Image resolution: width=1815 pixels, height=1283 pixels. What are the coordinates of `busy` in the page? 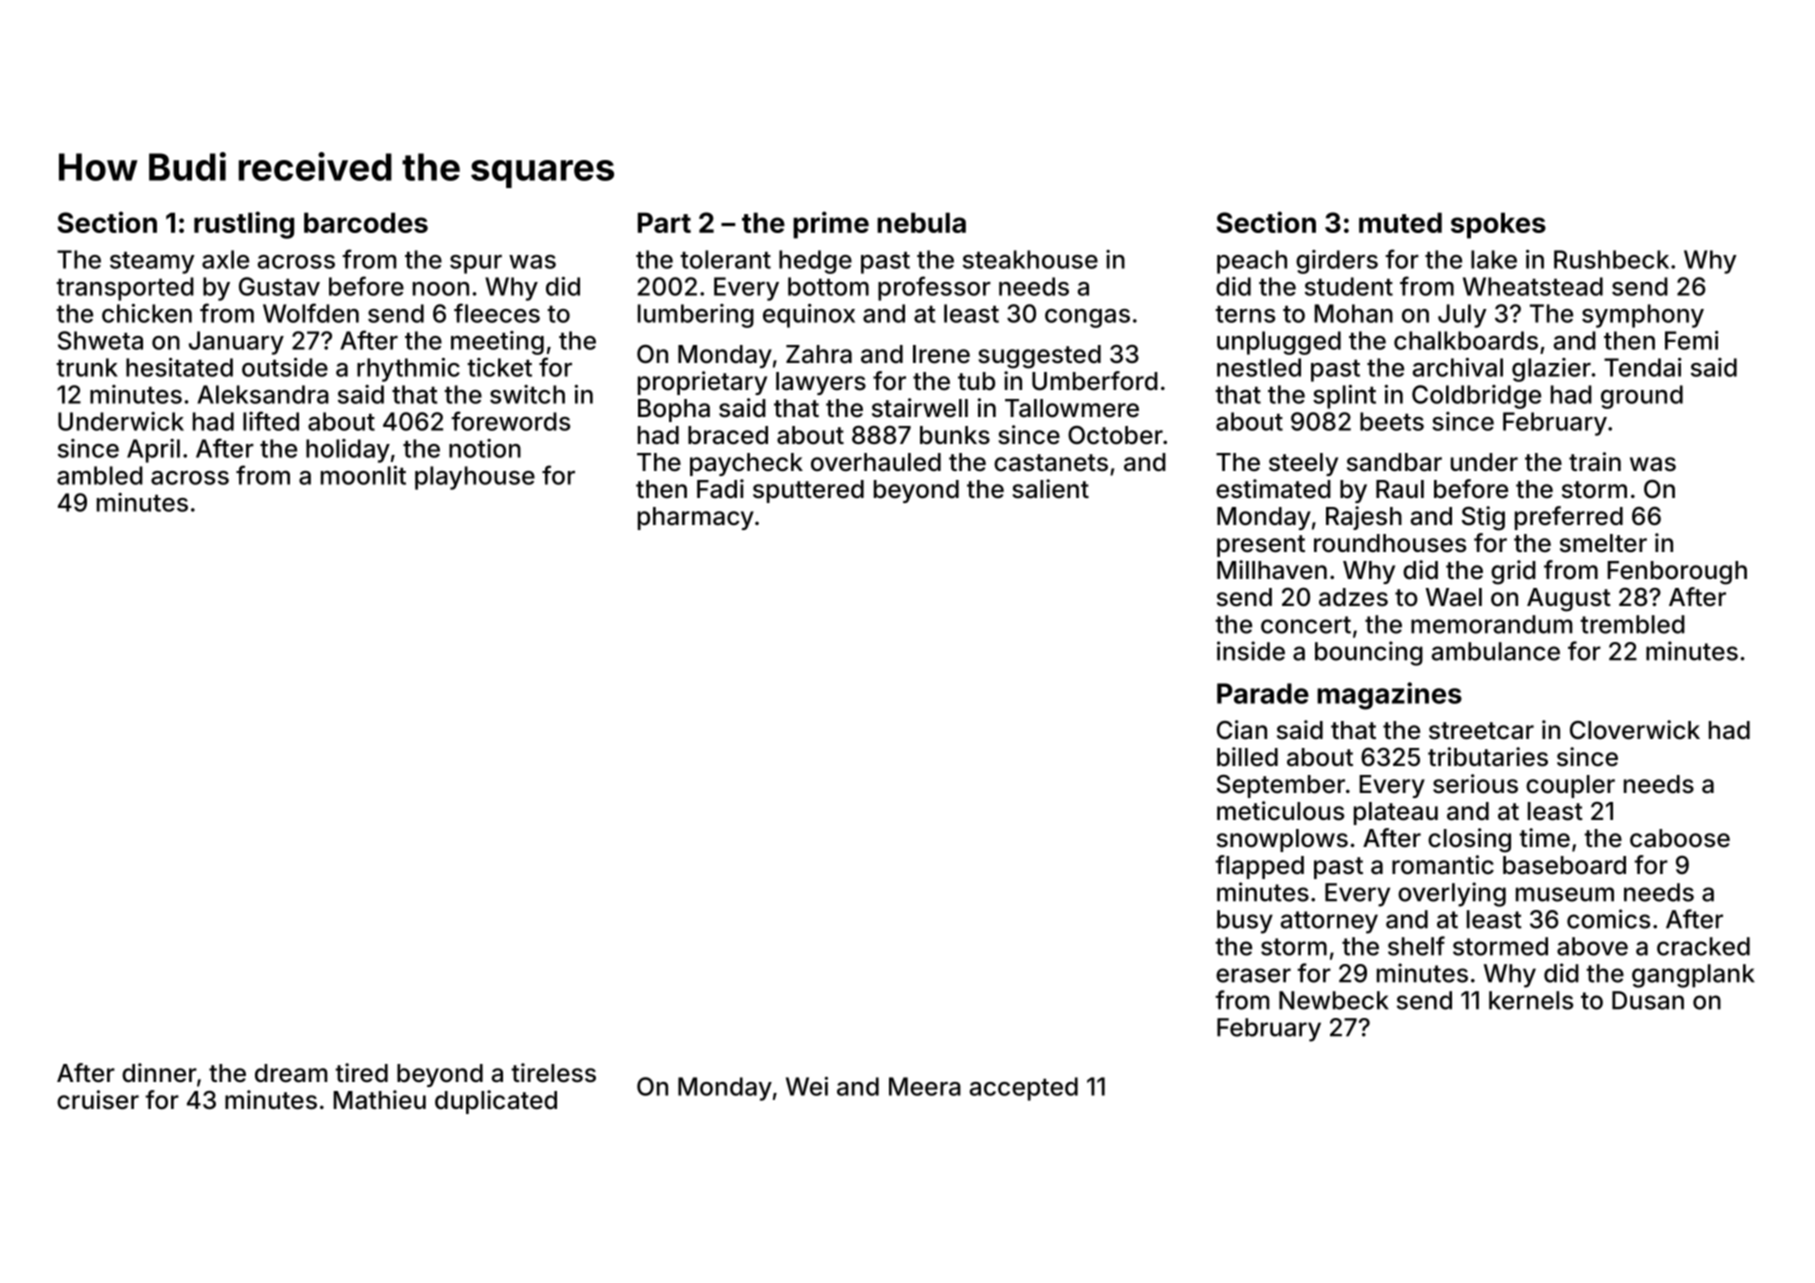 It's located at (1245, 922).
